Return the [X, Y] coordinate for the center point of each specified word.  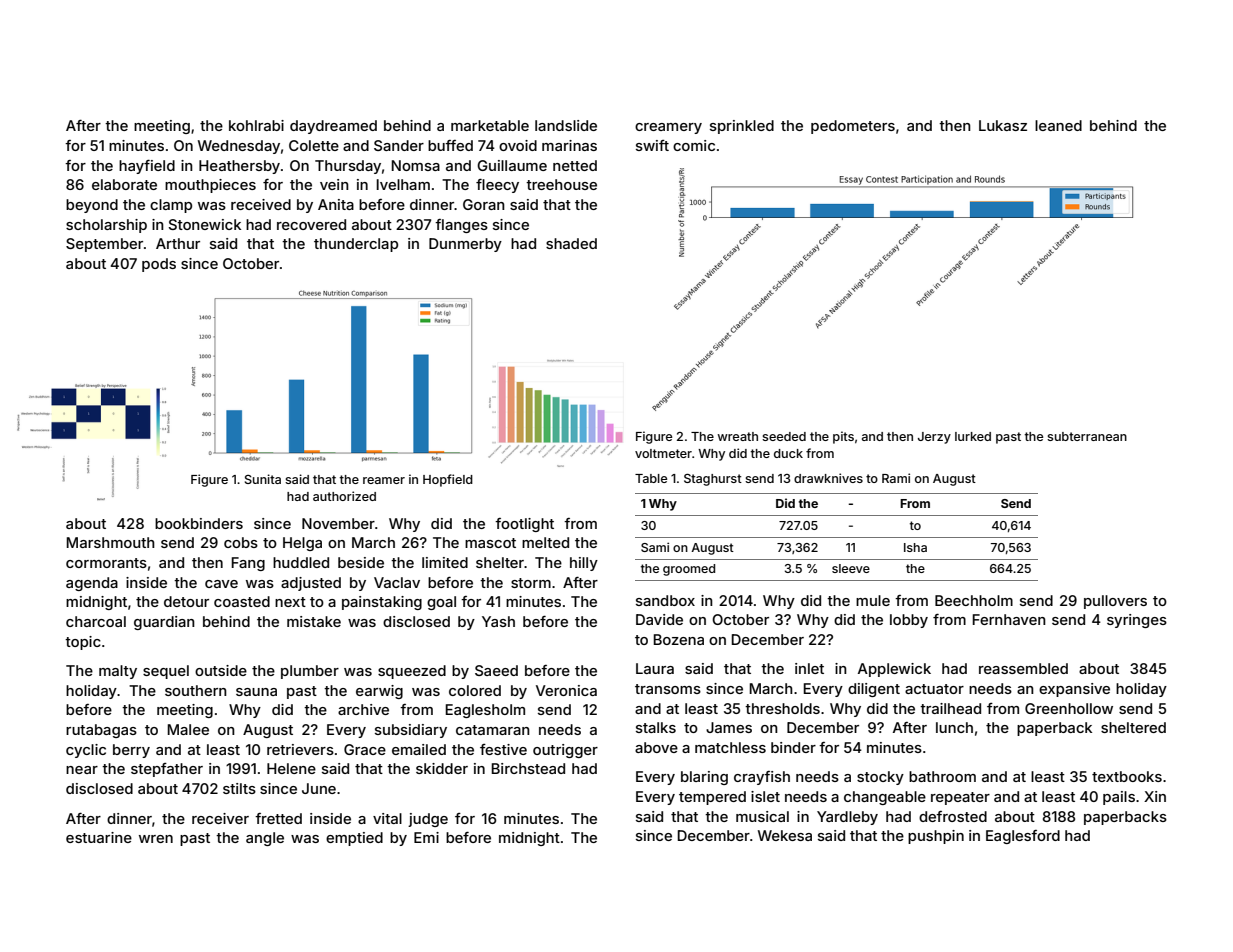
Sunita [263, 479]
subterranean [1087, 436]
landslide [566, 125]
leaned [1058, 125]
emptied [354, 839]
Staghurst [713, 480]
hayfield [147, 167]
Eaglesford [1023, 837]
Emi [426, 837]
